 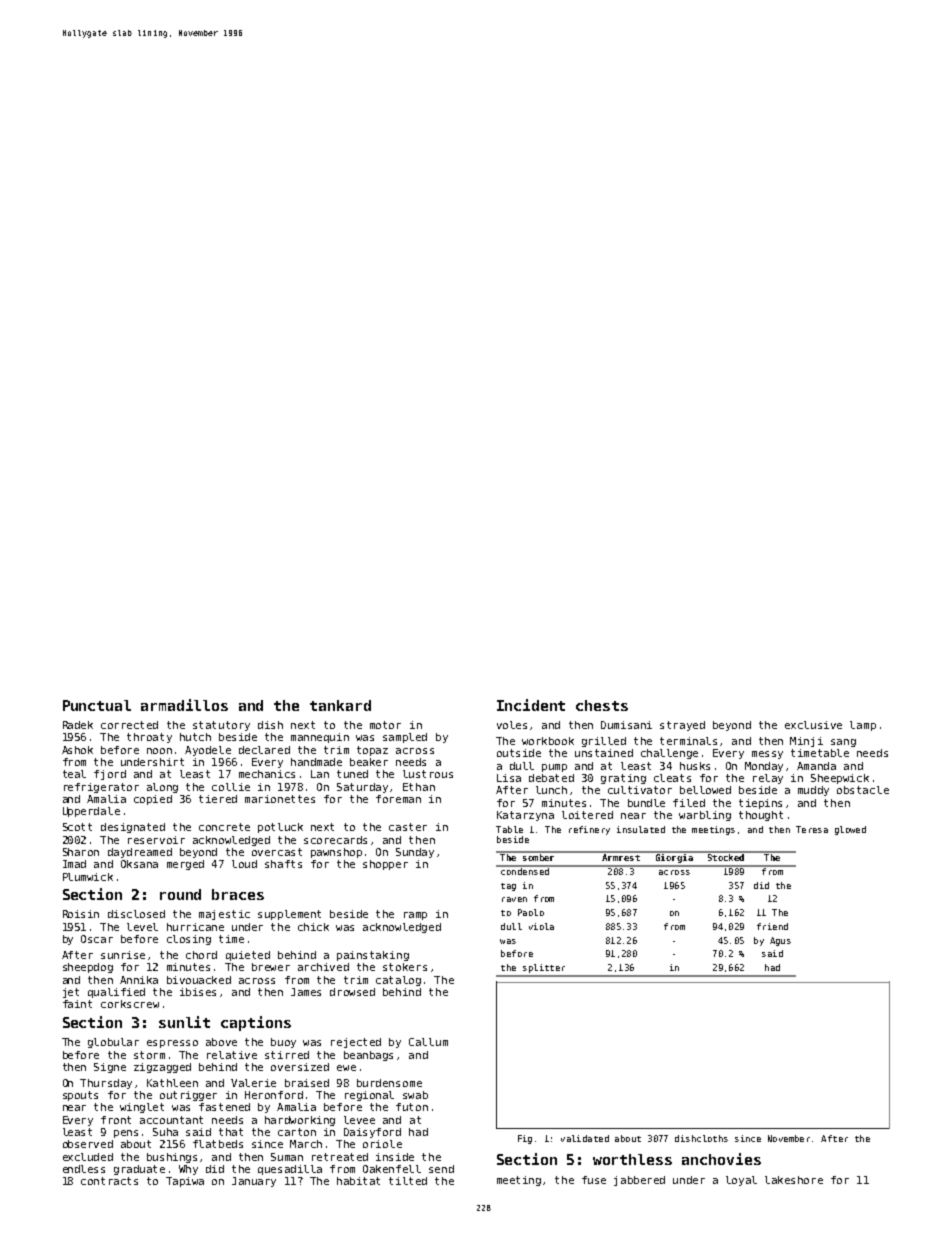 I want to click on qualified, so click(x=116, y=993).
